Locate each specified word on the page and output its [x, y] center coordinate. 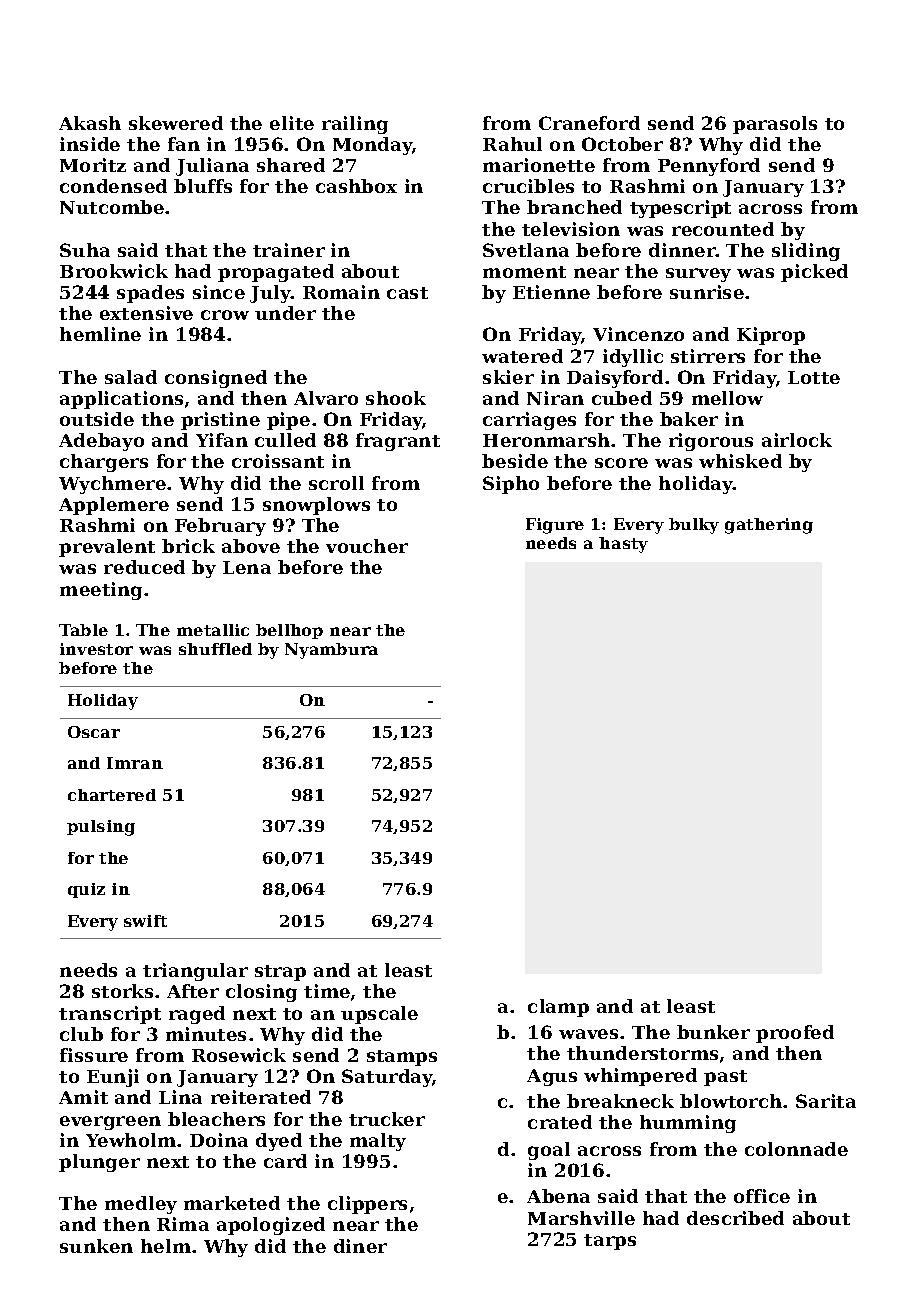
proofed [795, 1034]
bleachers [216, 1119]
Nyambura [331, 651]
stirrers [708, 356]
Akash [90, 123]
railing [355, 125]
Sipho [511, 485]
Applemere [114, 506]
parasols [775, 125]
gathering [769, 526]
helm [166, 1246]
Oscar [94, 732]
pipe [288, 421]
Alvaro [326, 398]
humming [688, 1124]
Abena [558, 1196]
